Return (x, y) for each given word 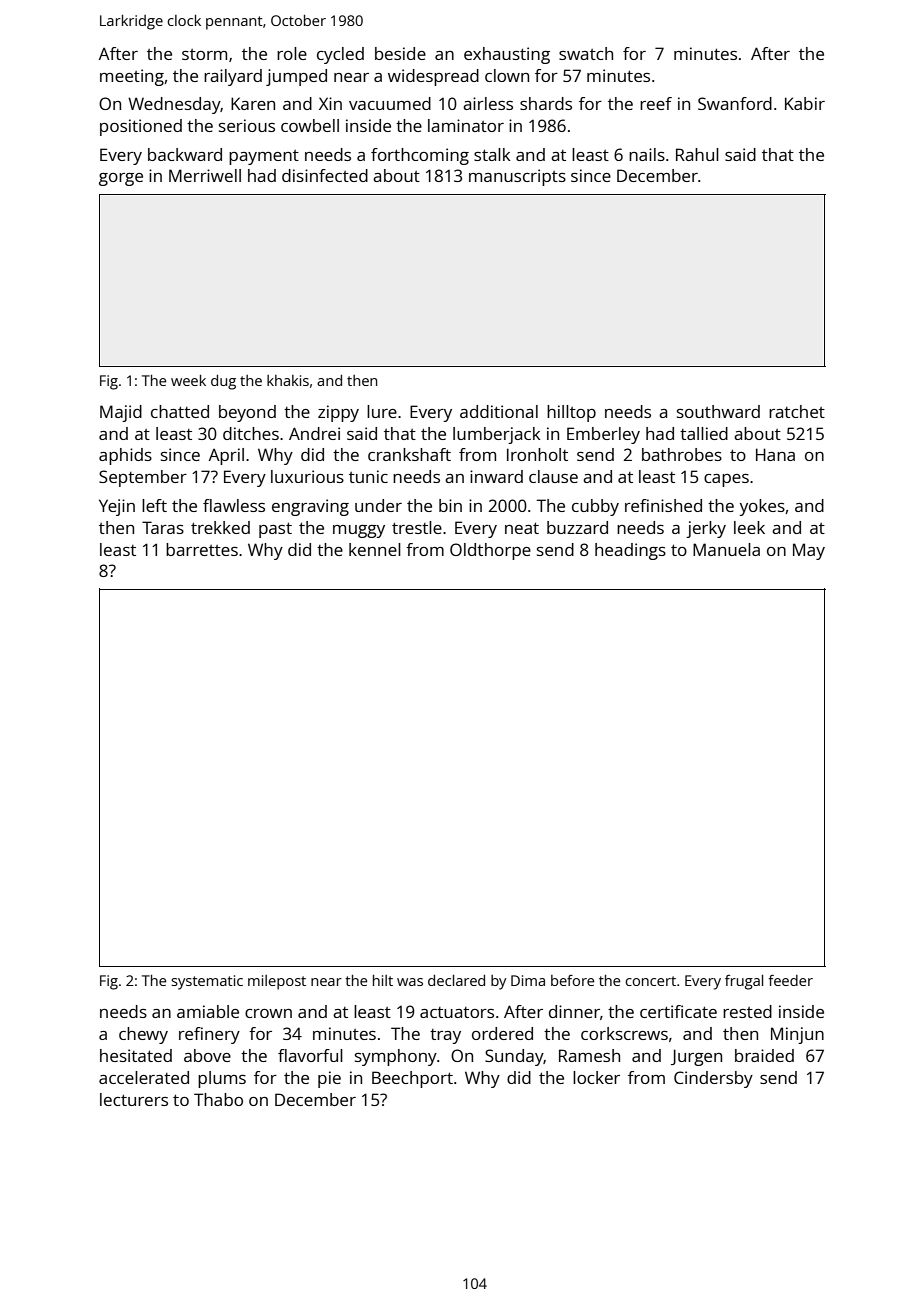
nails (647, 154)
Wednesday (174, 105)
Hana (775, 454)
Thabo (218, 1099)
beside (400, 53)
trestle (417, 527)
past (275, 530)
